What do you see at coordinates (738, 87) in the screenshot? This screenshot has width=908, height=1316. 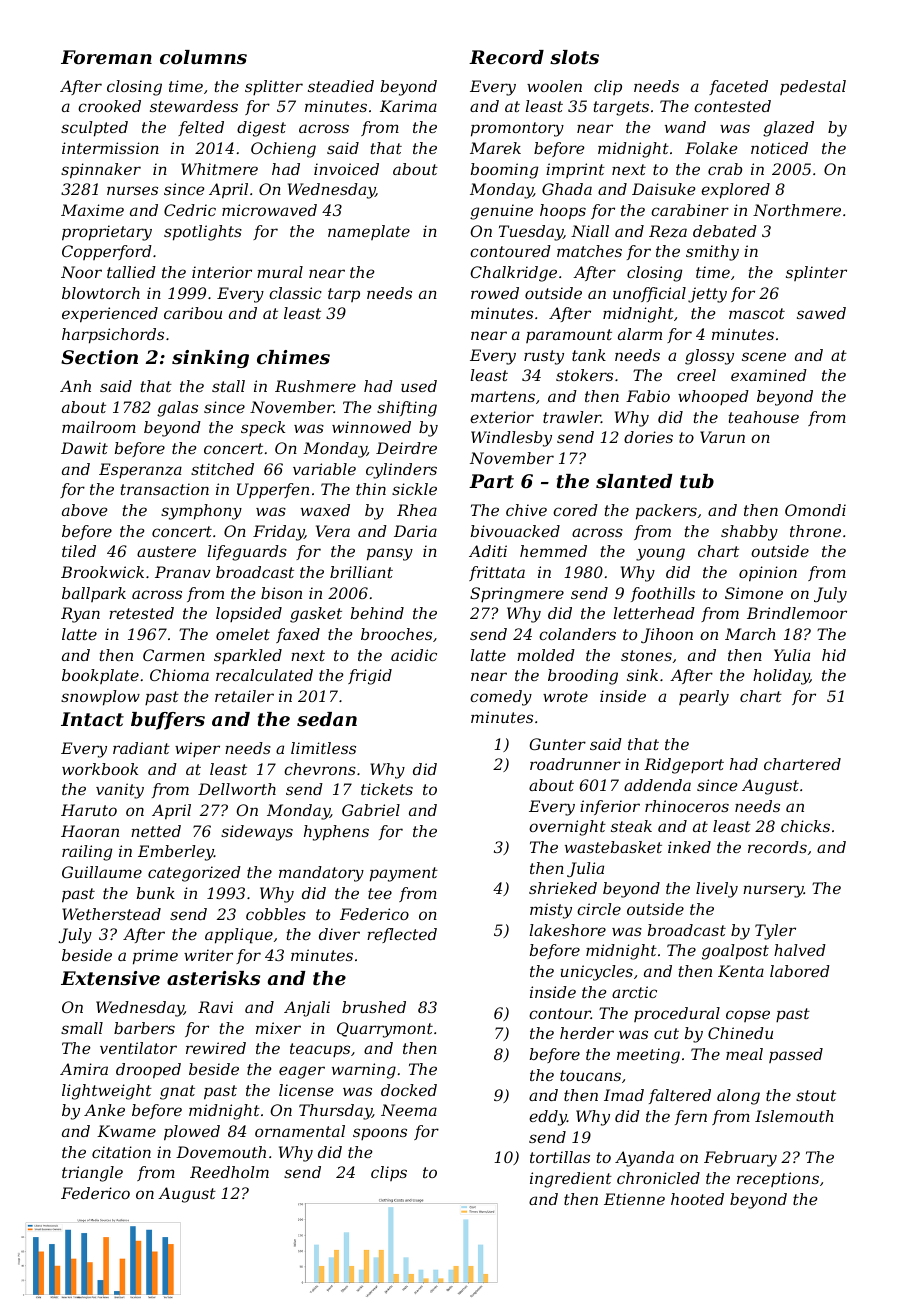 I see `faceted` at bounding box center [738, 87].
